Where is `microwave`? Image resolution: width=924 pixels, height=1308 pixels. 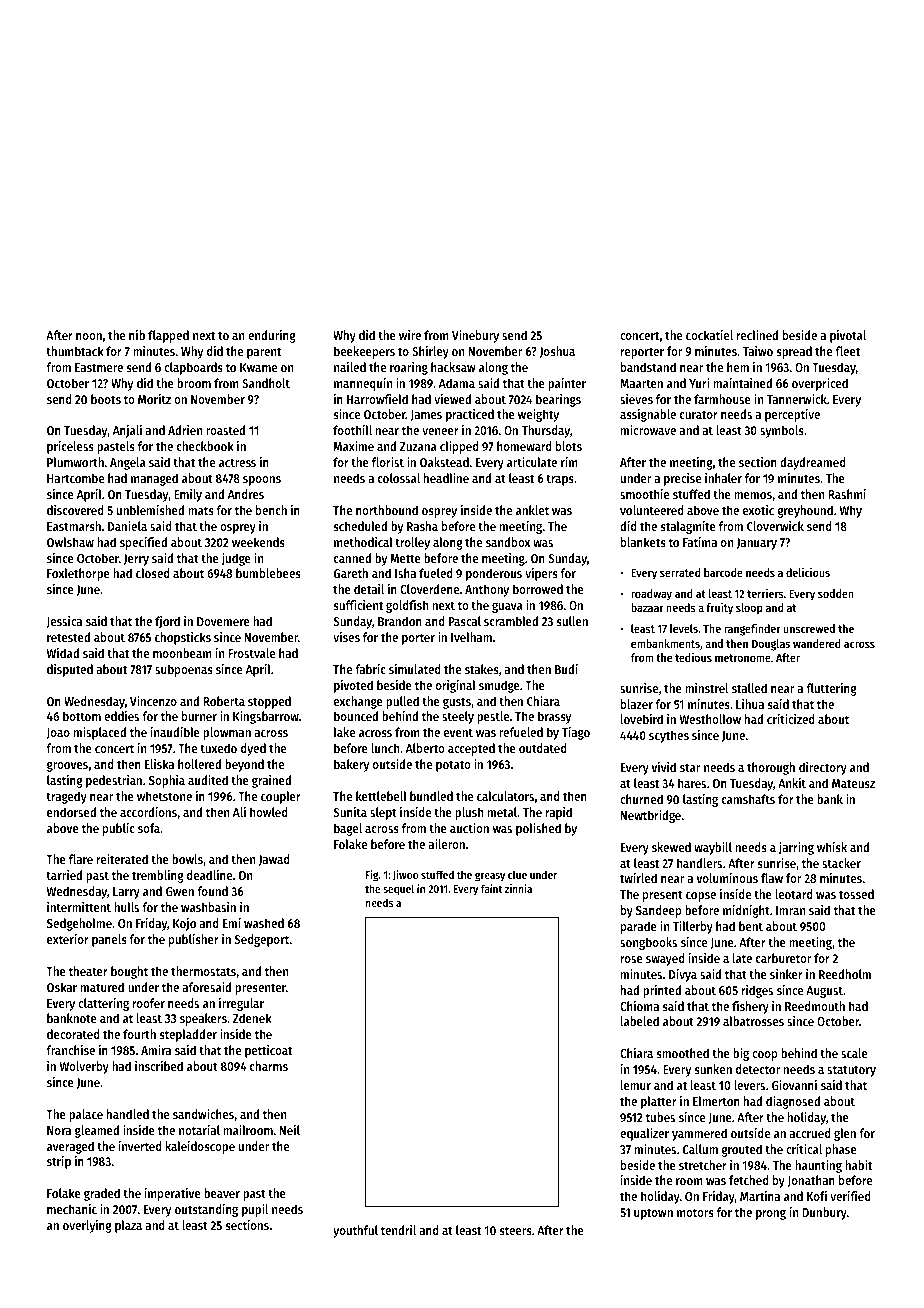
microwave is located at coordinates (648, 430).
